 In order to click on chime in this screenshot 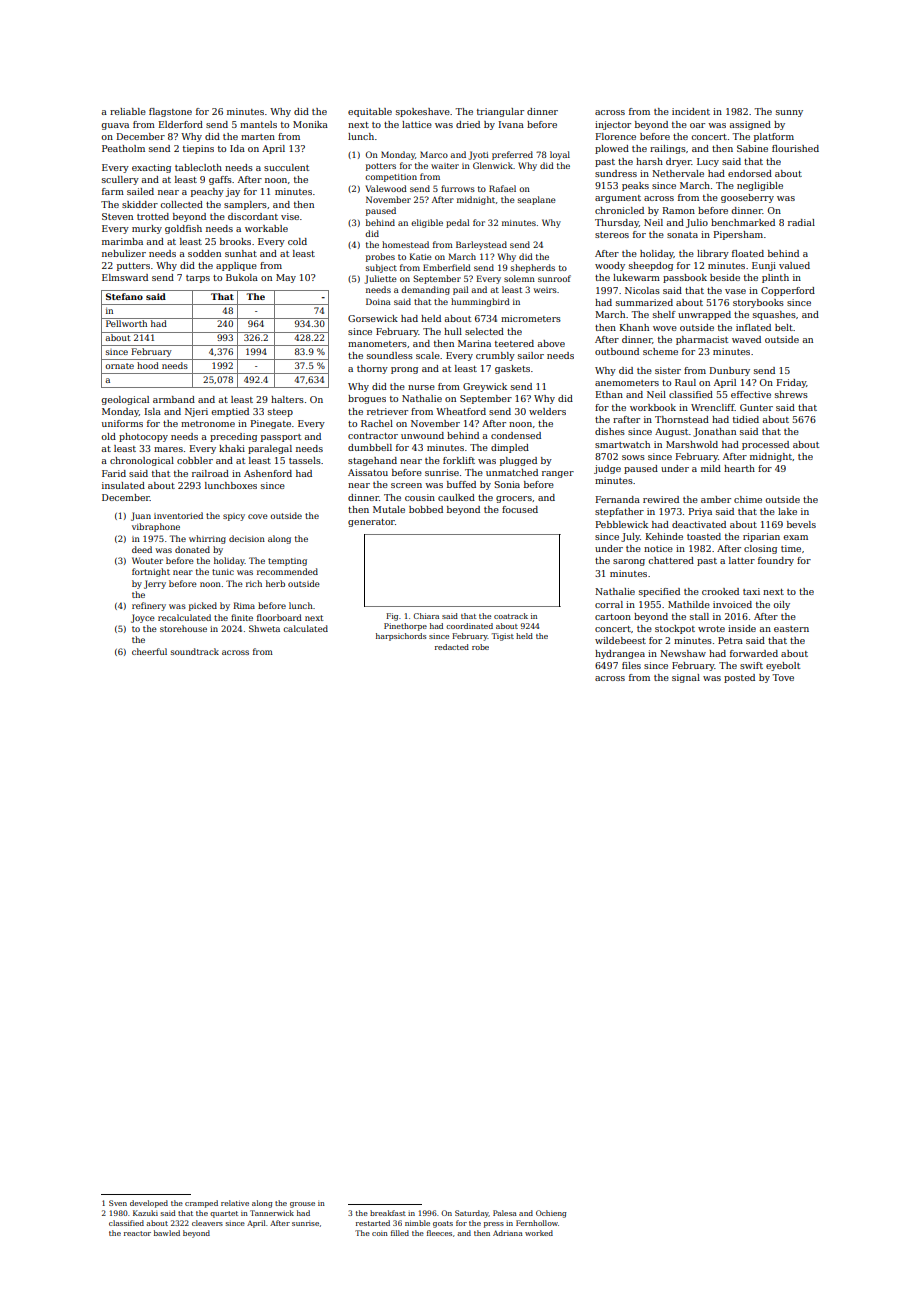, I will do `click(748, 499)`.
